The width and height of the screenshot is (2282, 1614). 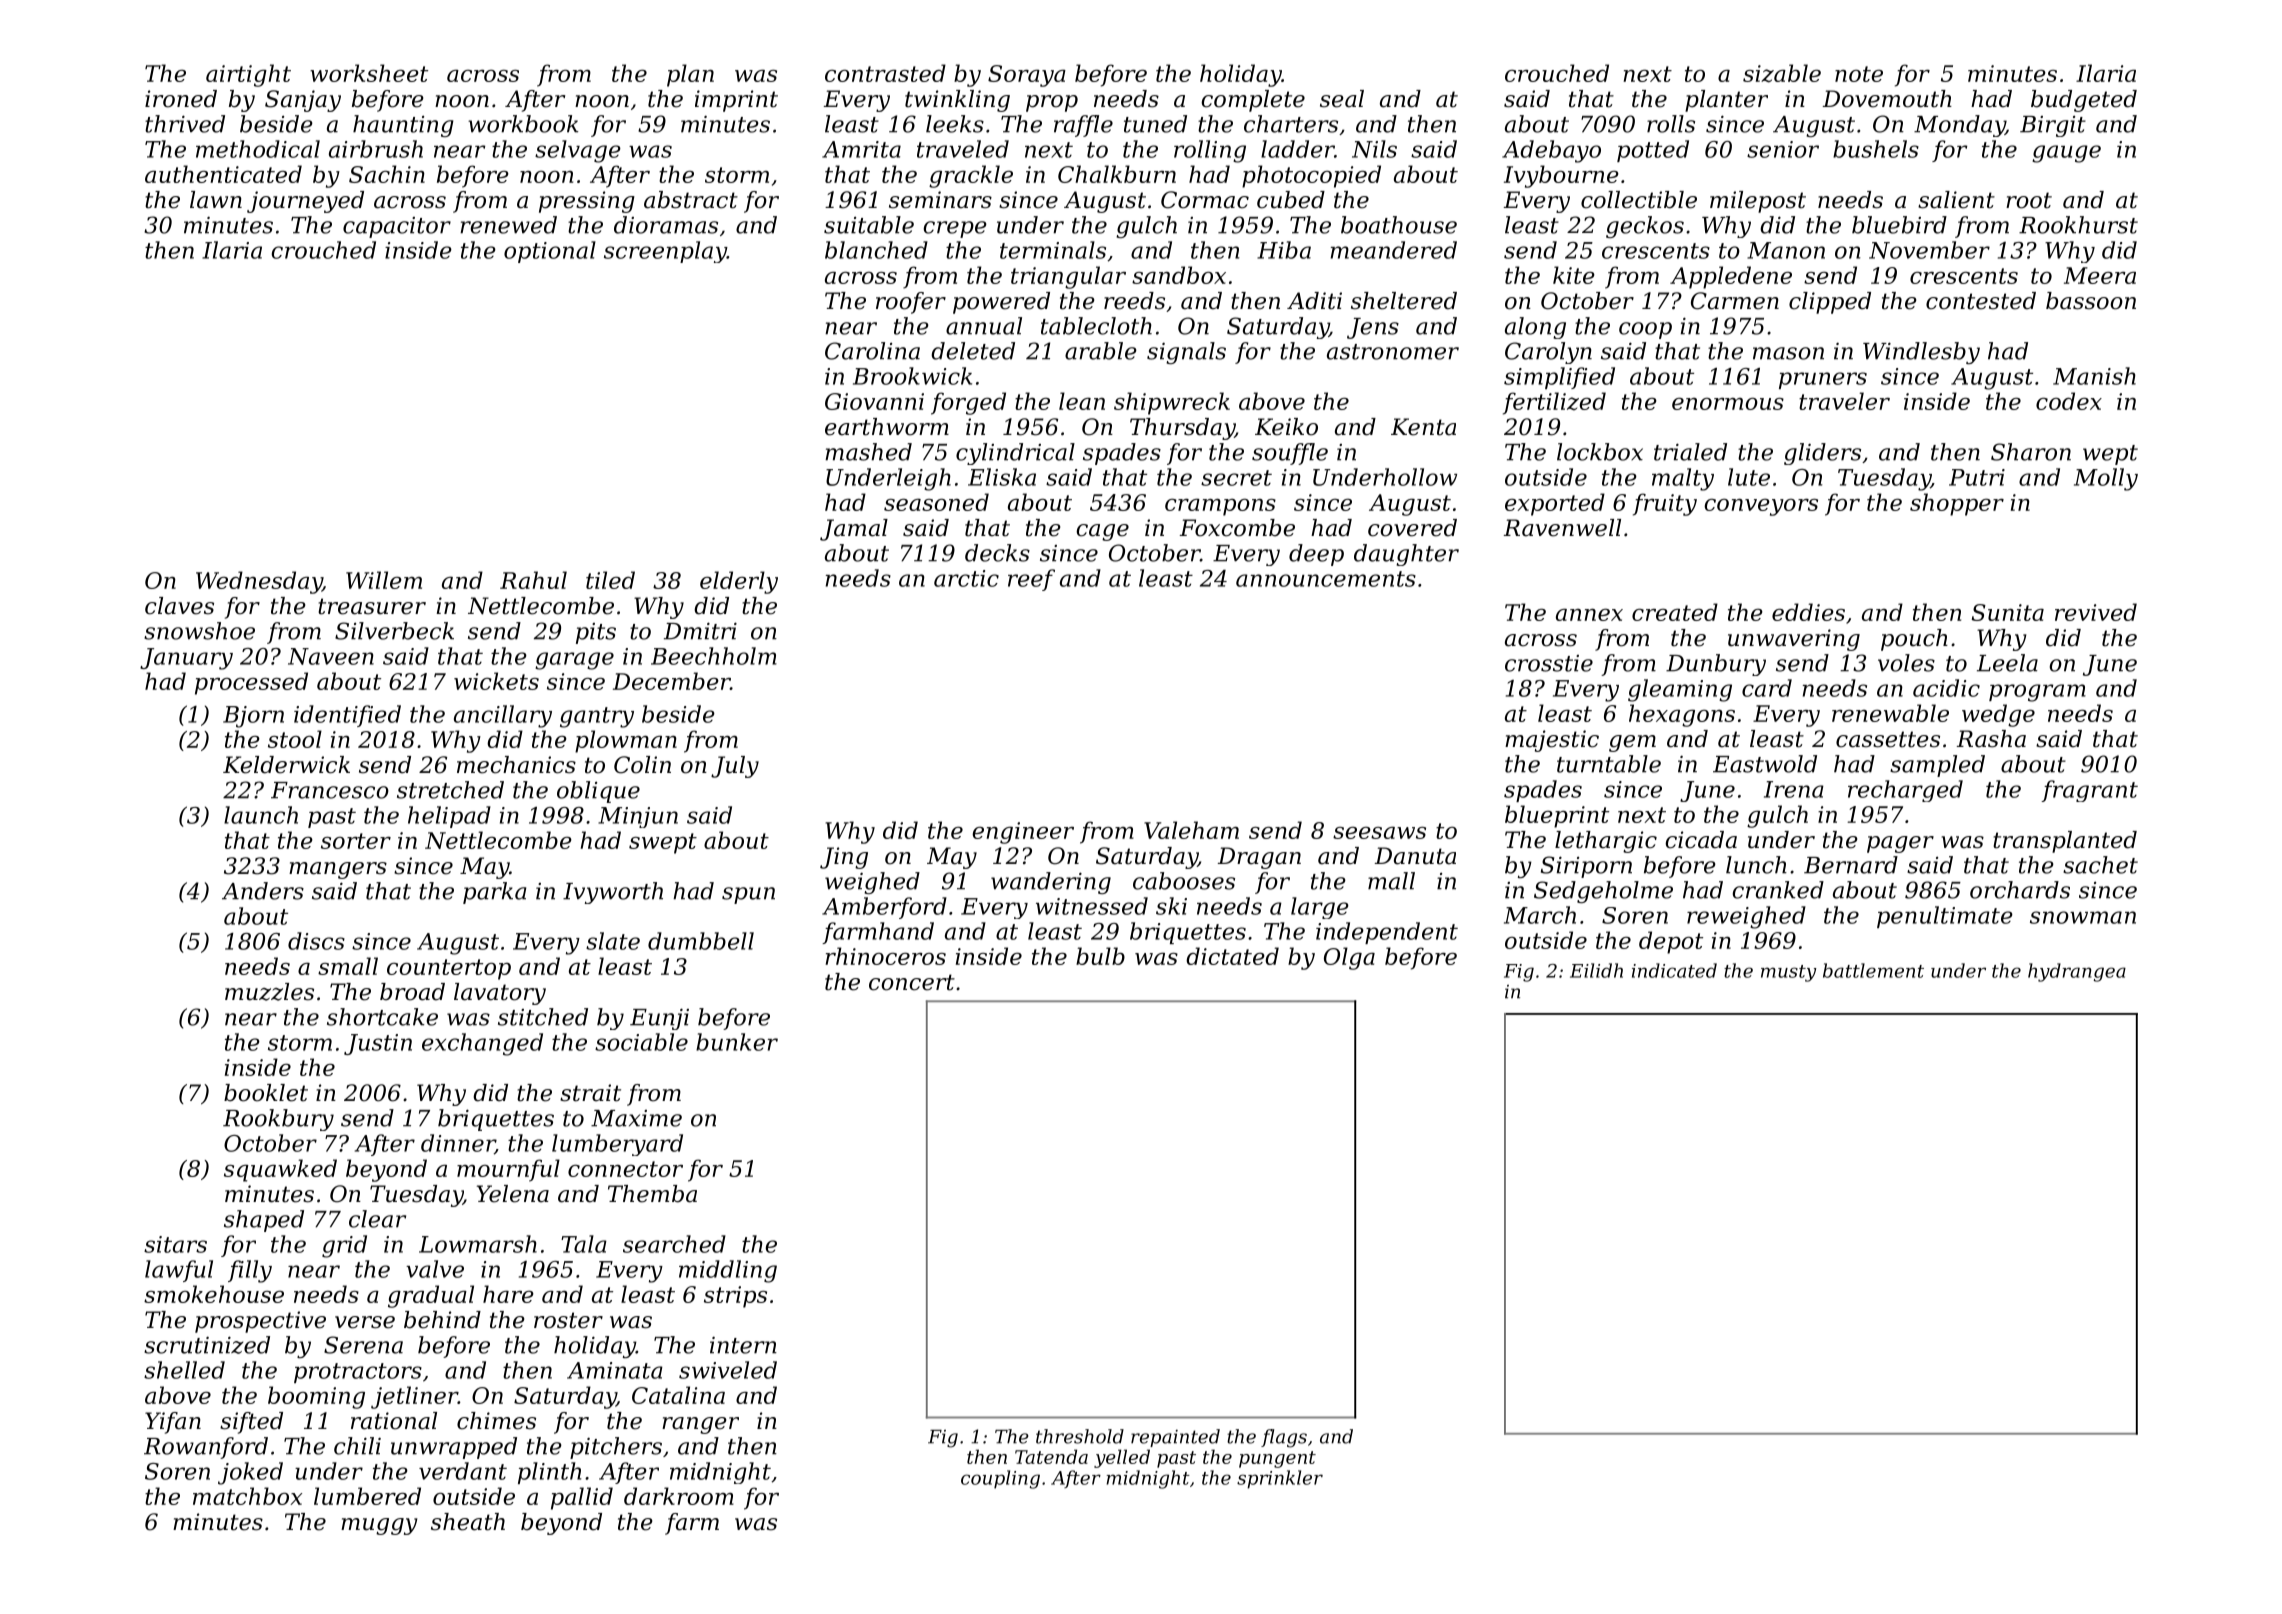 I want to click on annual, so click(x=984, y=326).
